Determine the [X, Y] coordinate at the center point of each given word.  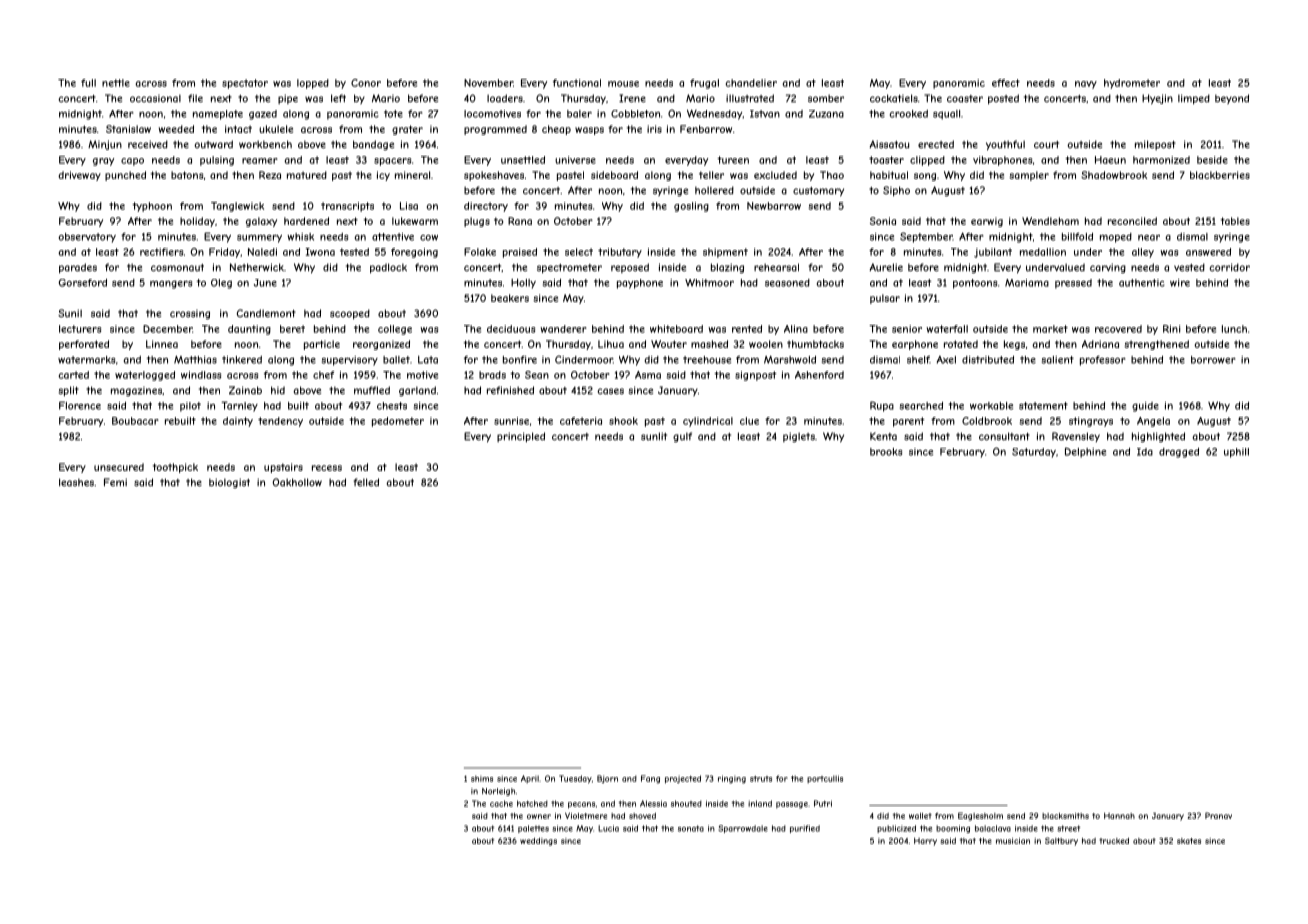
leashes [76, 482]
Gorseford [83, 283]
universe [575, 160]
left [338, 98]
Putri [823, 803]
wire [1180, 283]
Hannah [1119, 816]
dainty [238, 422]
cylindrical [708, 422]
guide [1145, 407]
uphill [1236, 453]
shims [482, 779]
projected [683, 779]
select [579, 252]
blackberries [1220, 175]
